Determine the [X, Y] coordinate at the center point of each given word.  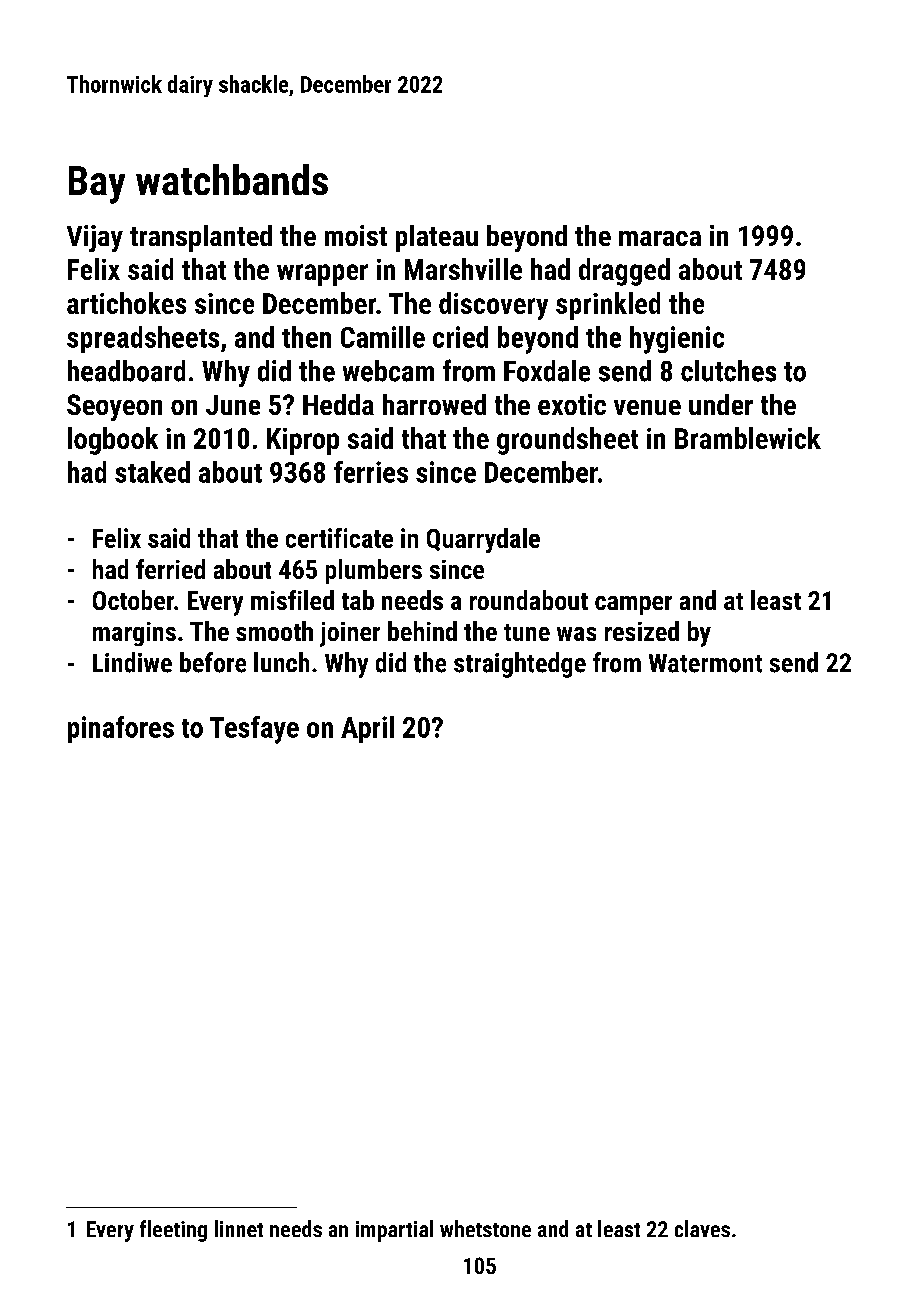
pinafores [121, 729]
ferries [371, 472]
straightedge [520, 665]
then [306, 337]
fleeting [173, 1231]
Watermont [705, 663]
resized [642, 631]
